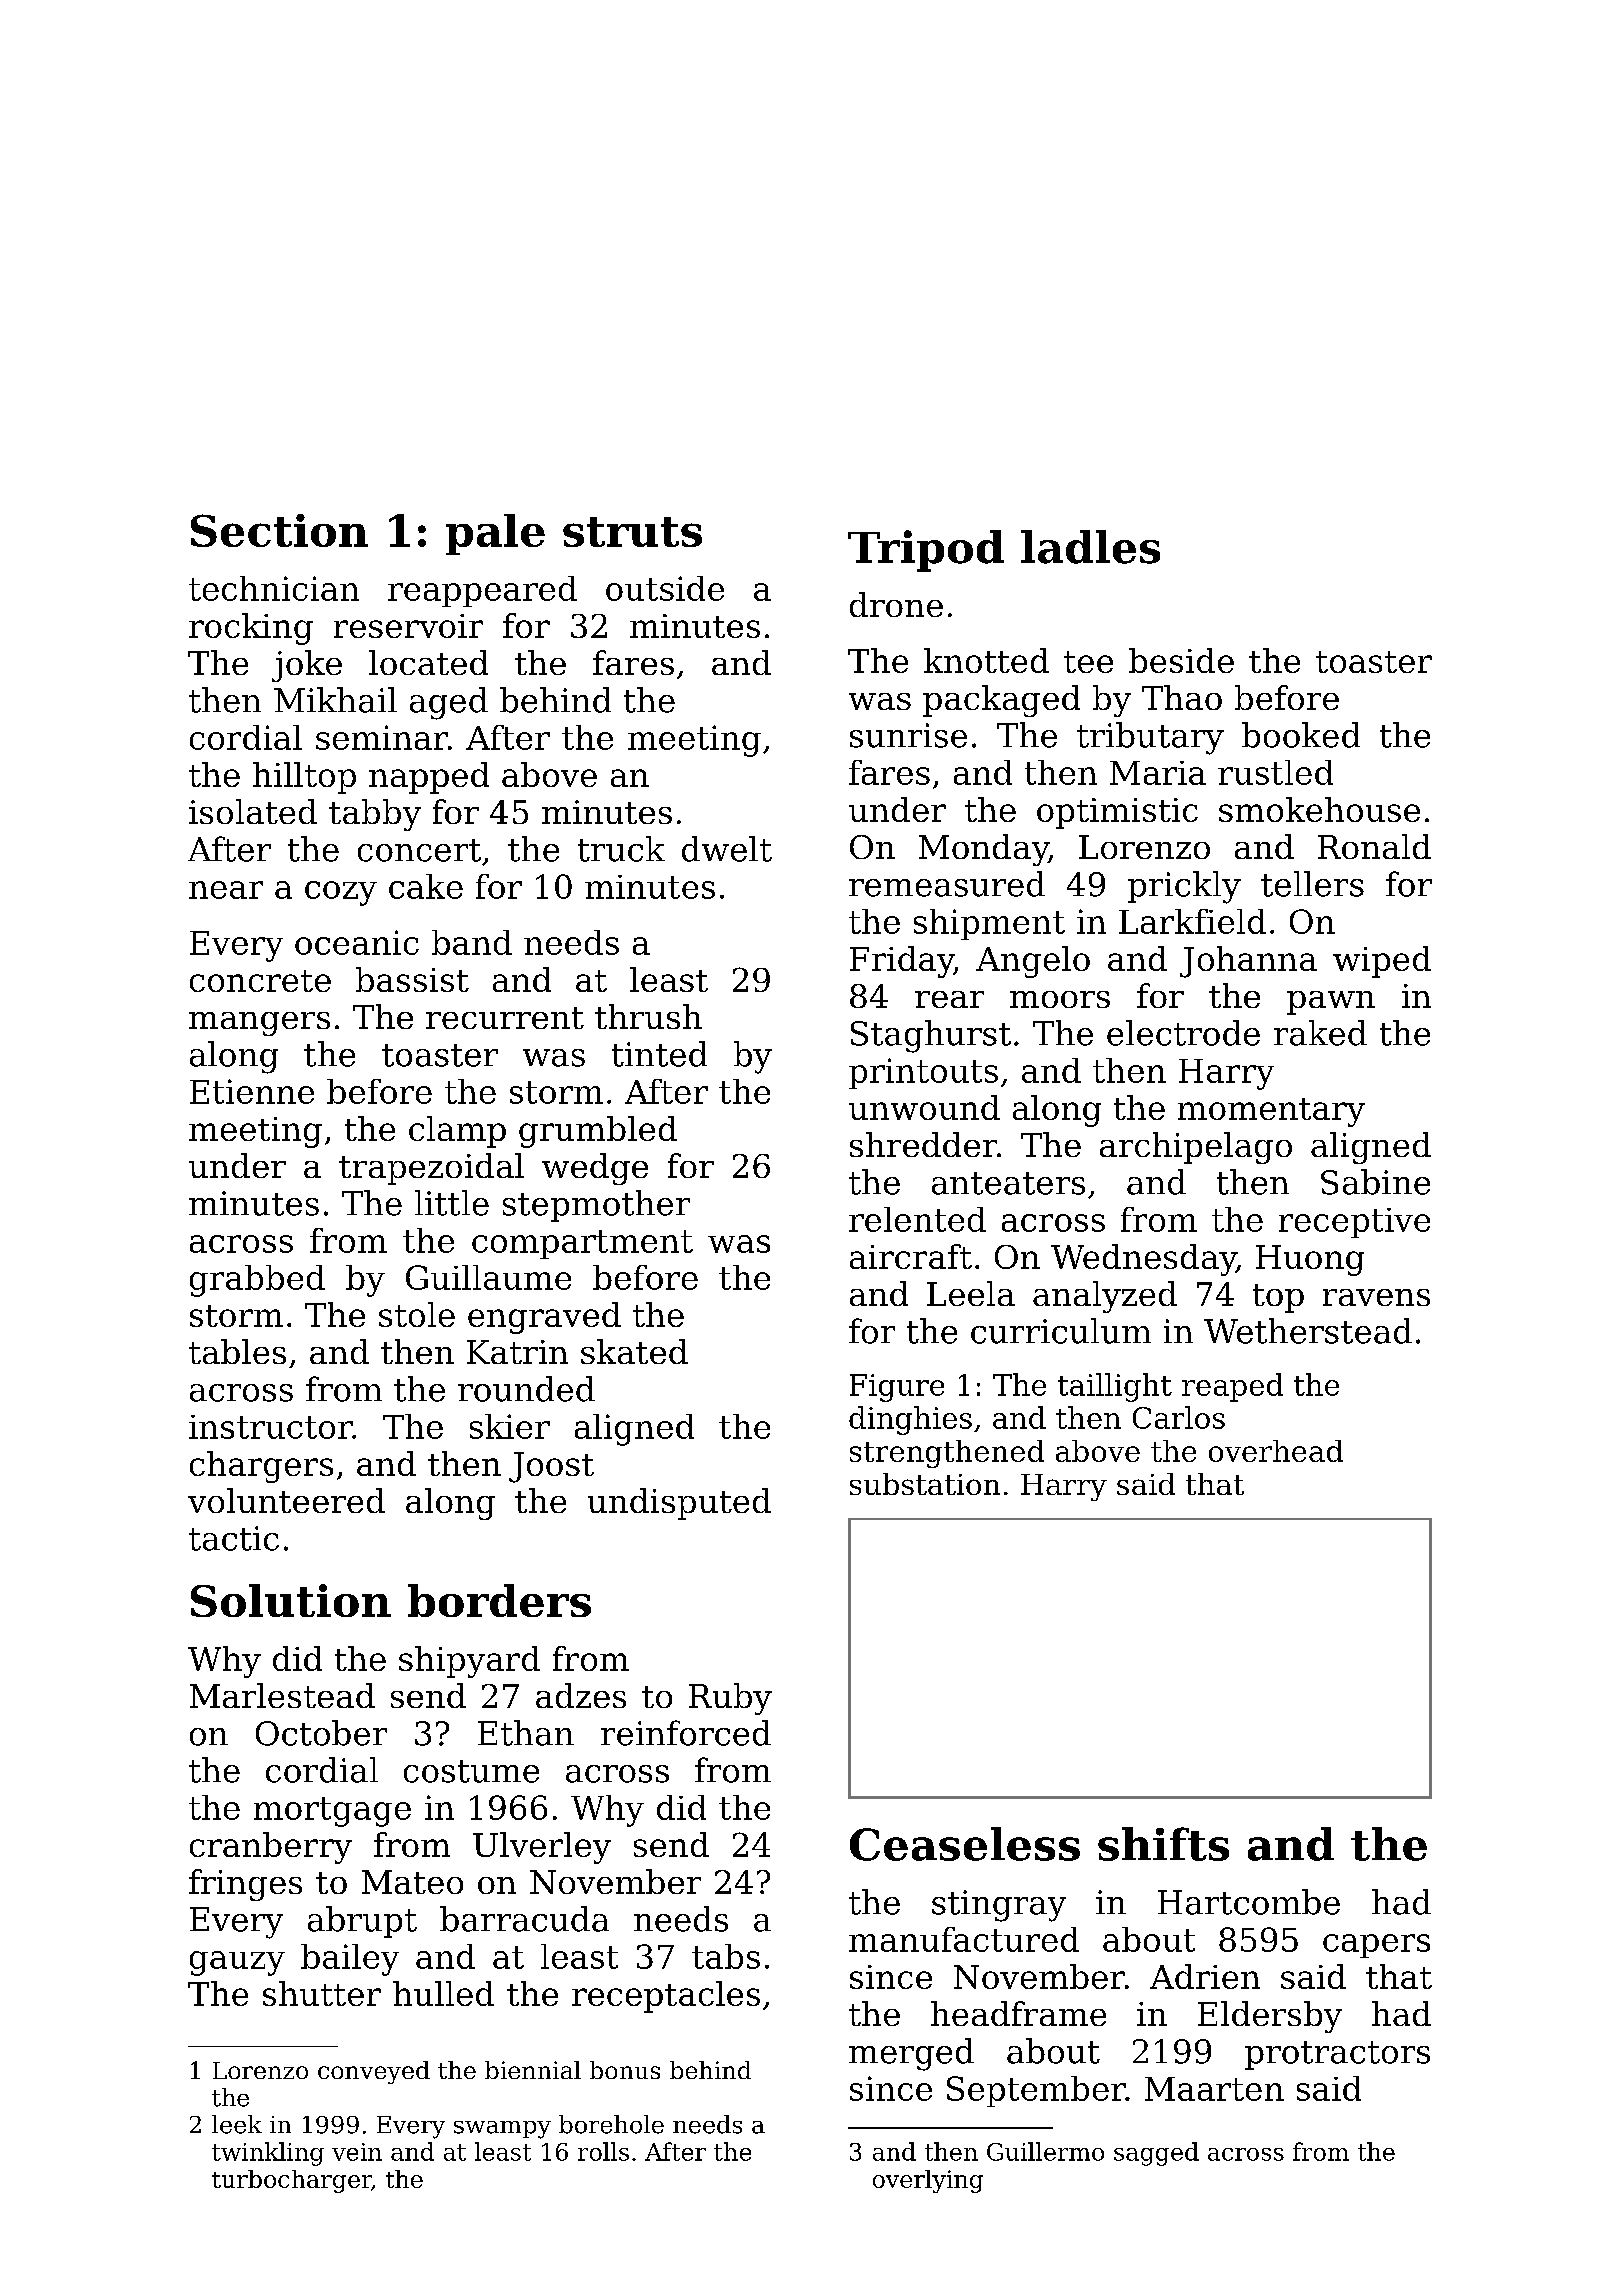 The height and width of the image is (2292, 1620). I want to click on dwelt, so click(727, 849).
